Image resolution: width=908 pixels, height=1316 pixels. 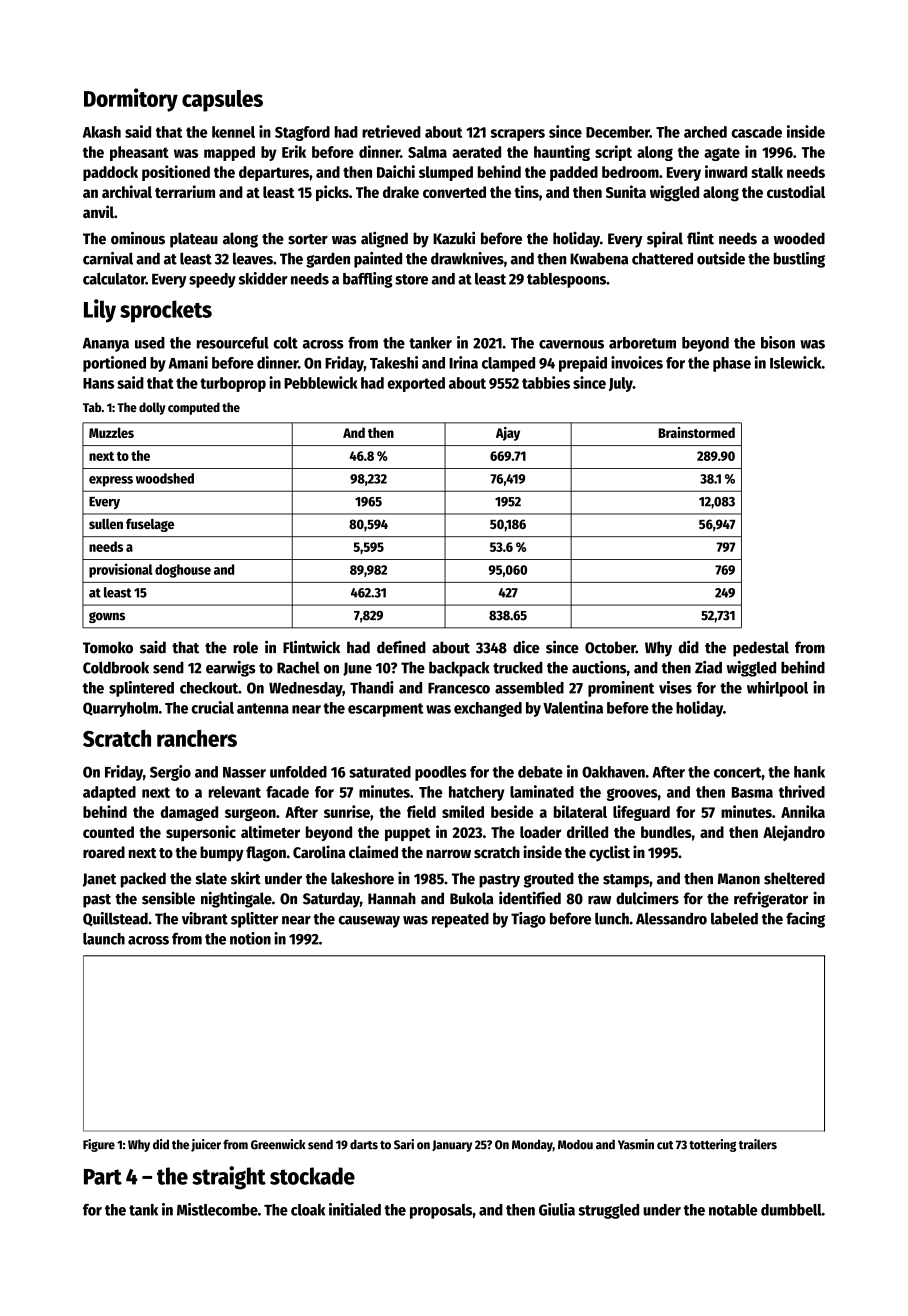 I want to click on drawknives, so click(x=467, y=258).
